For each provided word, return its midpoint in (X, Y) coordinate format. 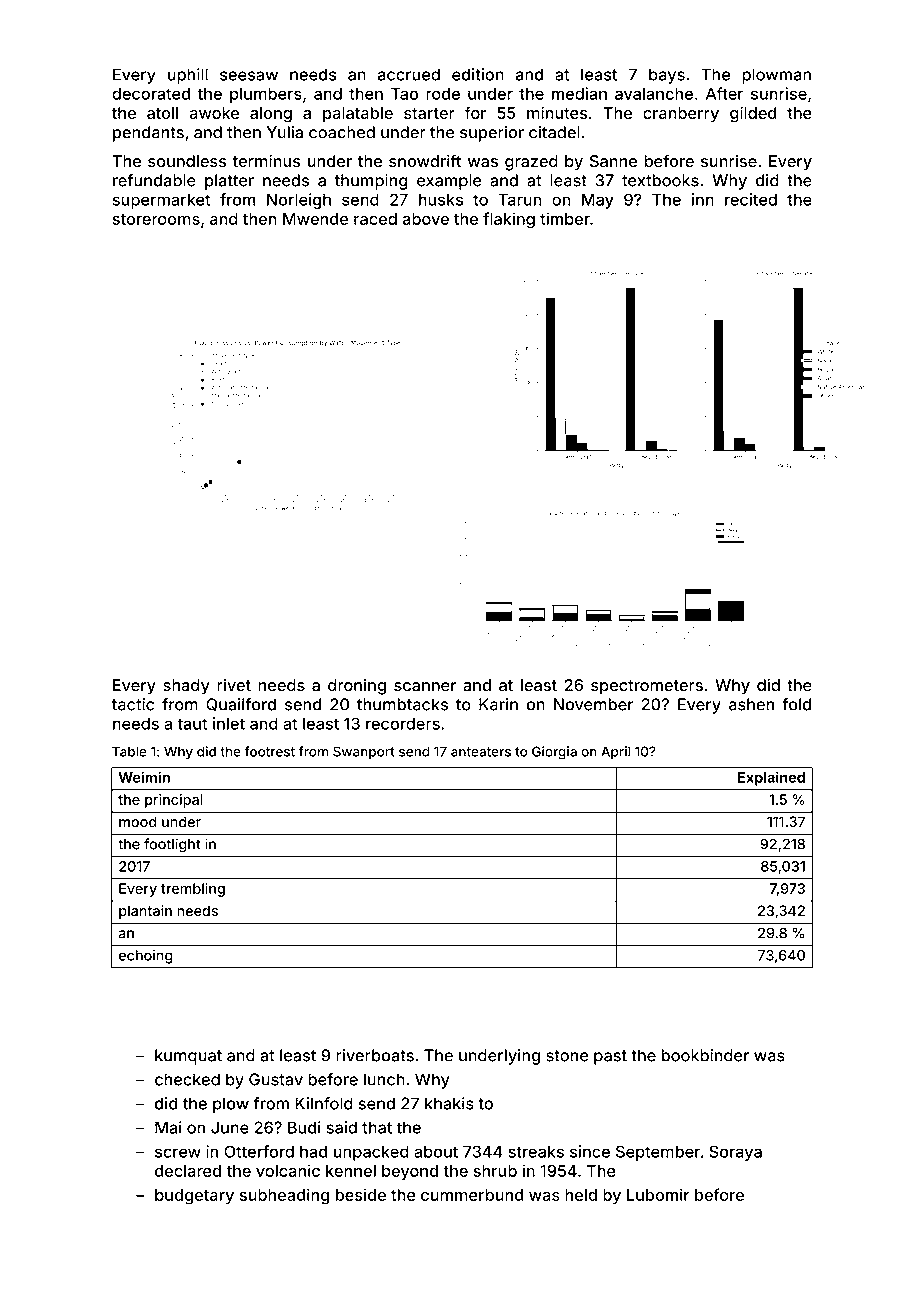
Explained (771, 778)
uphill (188, 76)
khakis (449, 1103)
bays (667, 76)
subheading (284, 1196)
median (579, 93)
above (426, 219)
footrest (270, 751)
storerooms (156, 219)
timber (565, 218)
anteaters (481, 752)
